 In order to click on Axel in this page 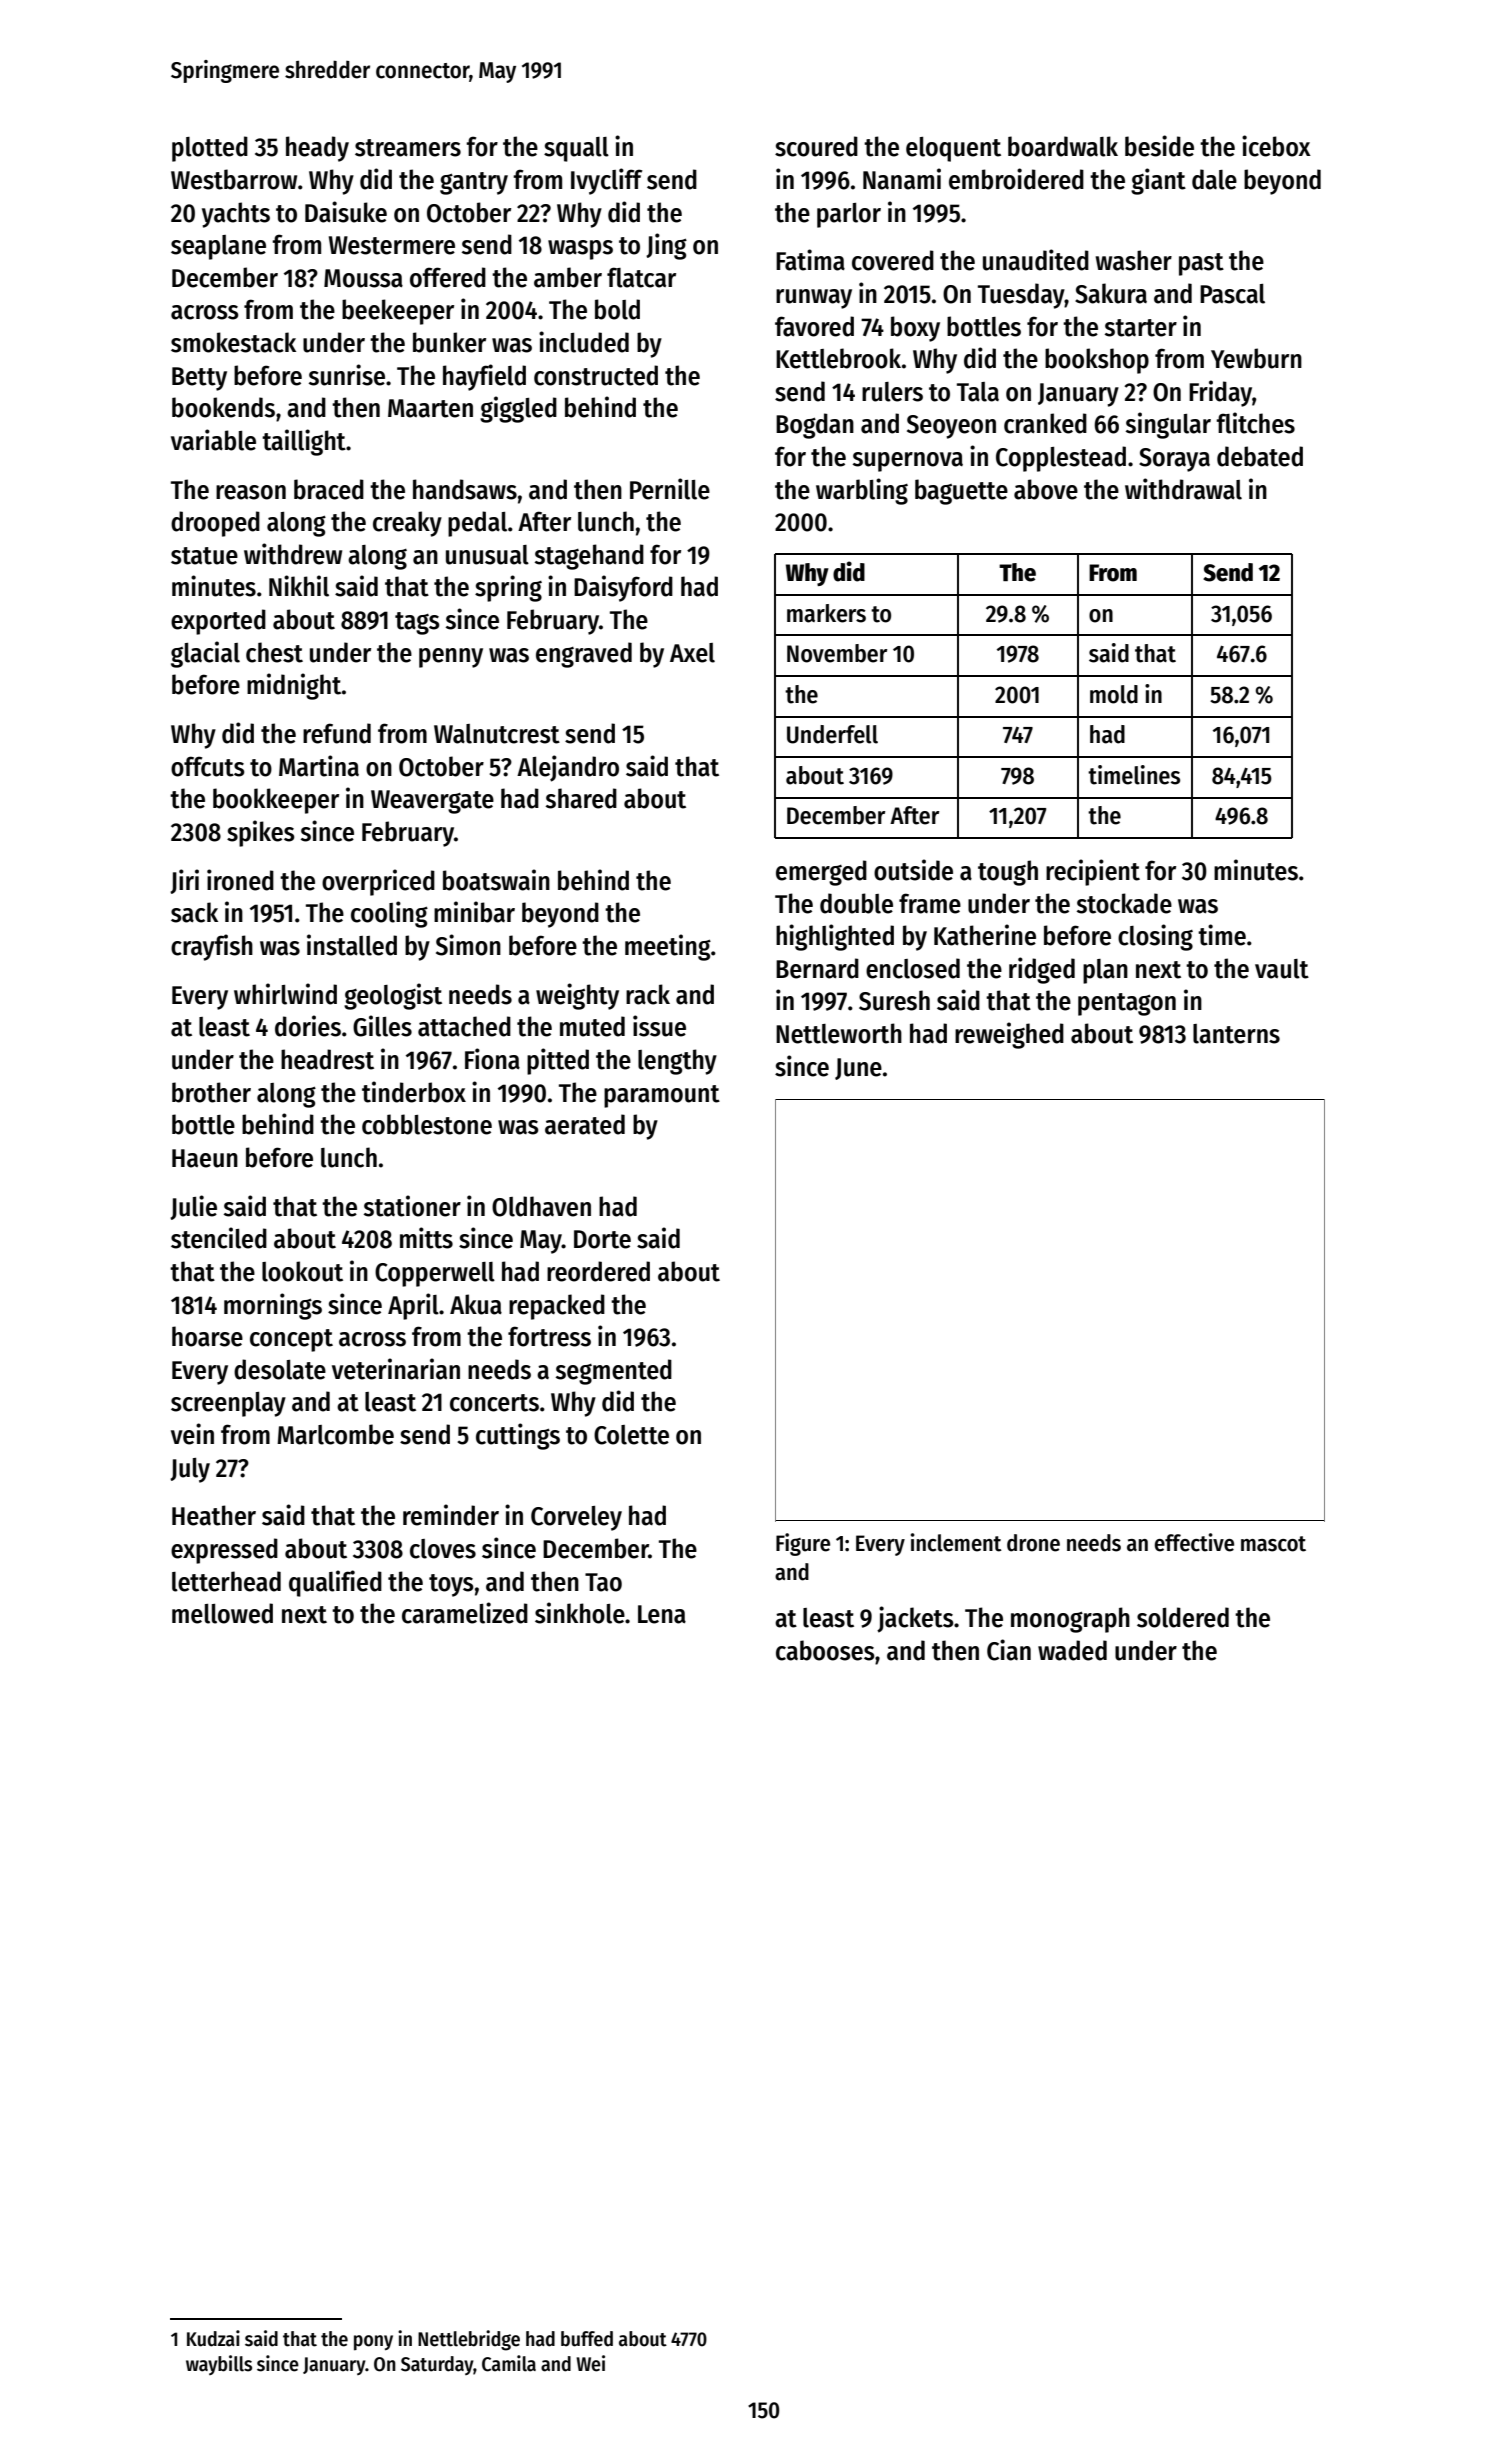, I will do `click(692, 653)`.
